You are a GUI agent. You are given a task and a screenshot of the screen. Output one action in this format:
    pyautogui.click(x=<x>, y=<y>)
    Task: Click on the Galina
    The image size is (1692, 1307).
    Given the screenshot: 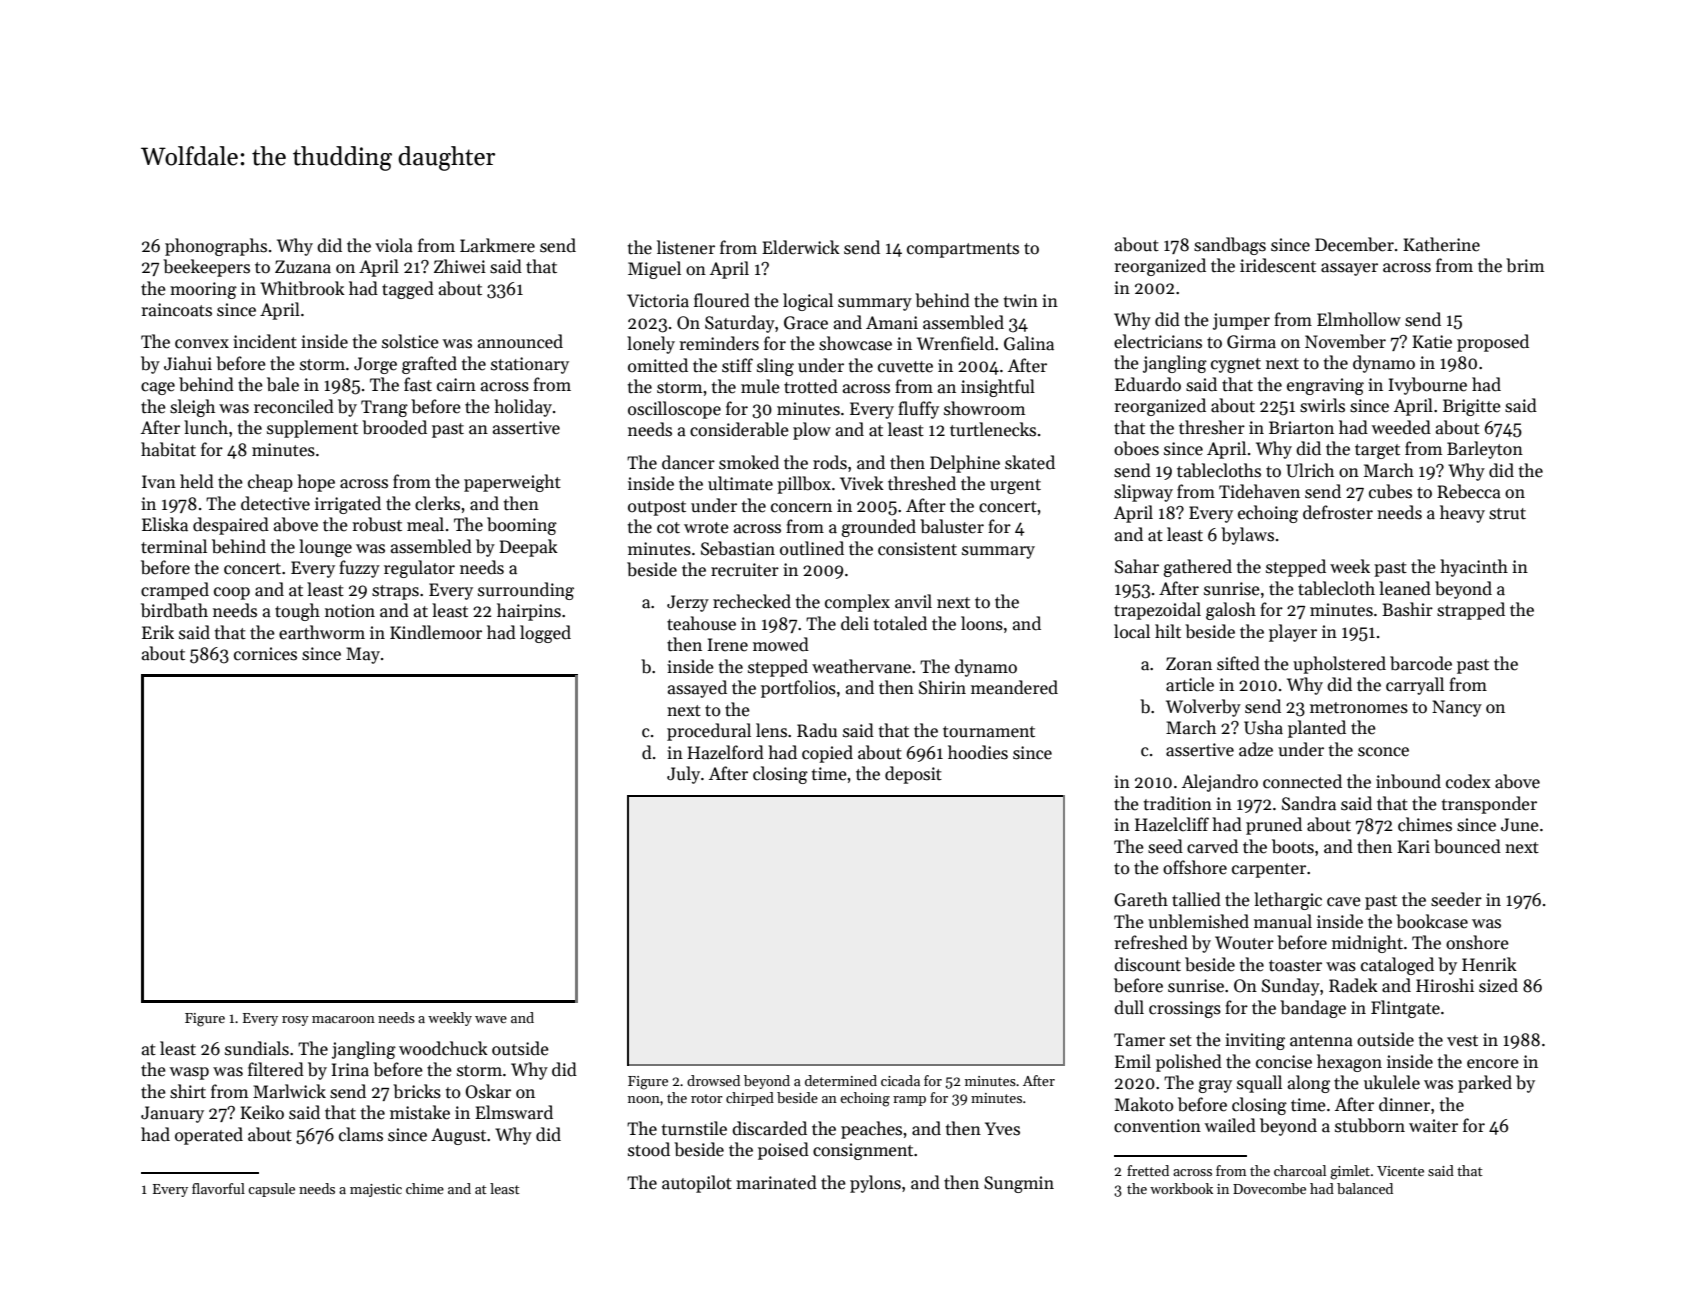 What is the action you would take?
    pyautogui.click(x=1029, y=343)
